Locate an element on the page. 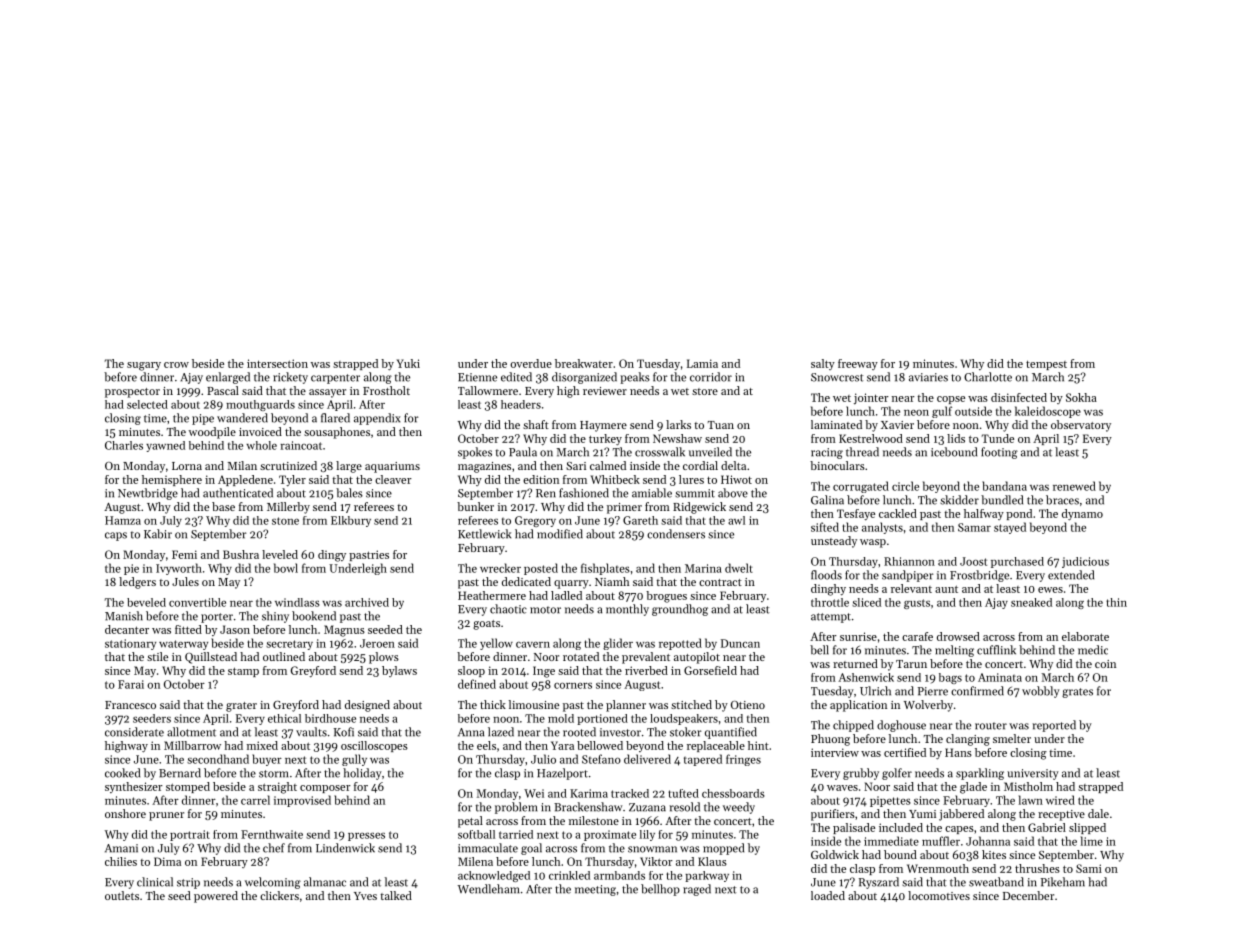 The height and width of the image is (952, 1233). mouthguards is located at coordinates (260, 405).
